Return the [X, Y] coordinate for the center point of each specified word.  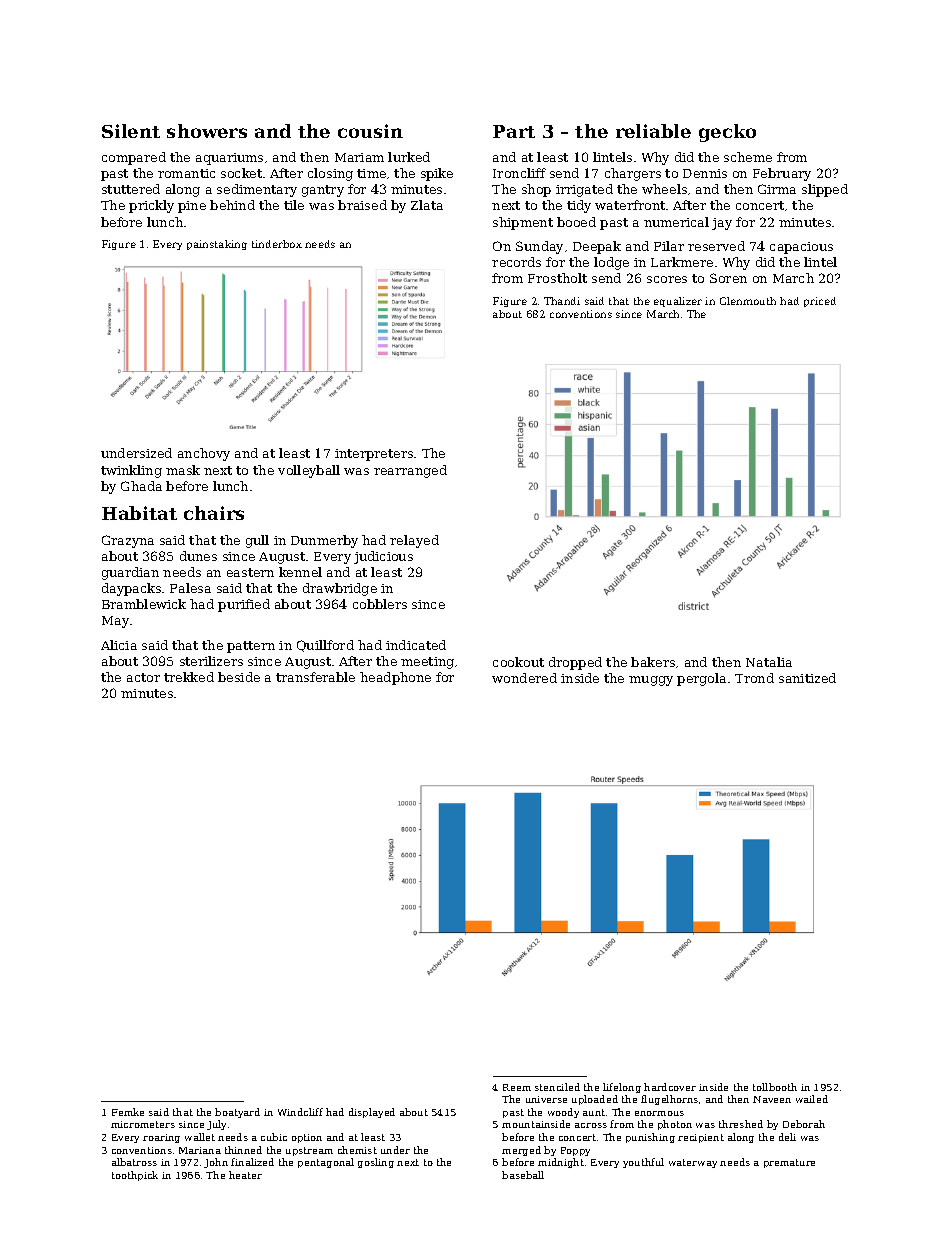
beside [239, 677]
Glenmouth [748, 301]
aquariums [229, 159]
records [516, 262]
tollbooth [775, 1087]
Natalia [769, 662]
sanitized [807, 678]
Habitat [139, 513]
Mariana [200, 1150]
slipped [825, 190]
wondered [524, 678]
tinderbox [277, 244]
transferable [315, 677]
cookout [518, 662]
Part [514, 131]
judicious [383, 557]
